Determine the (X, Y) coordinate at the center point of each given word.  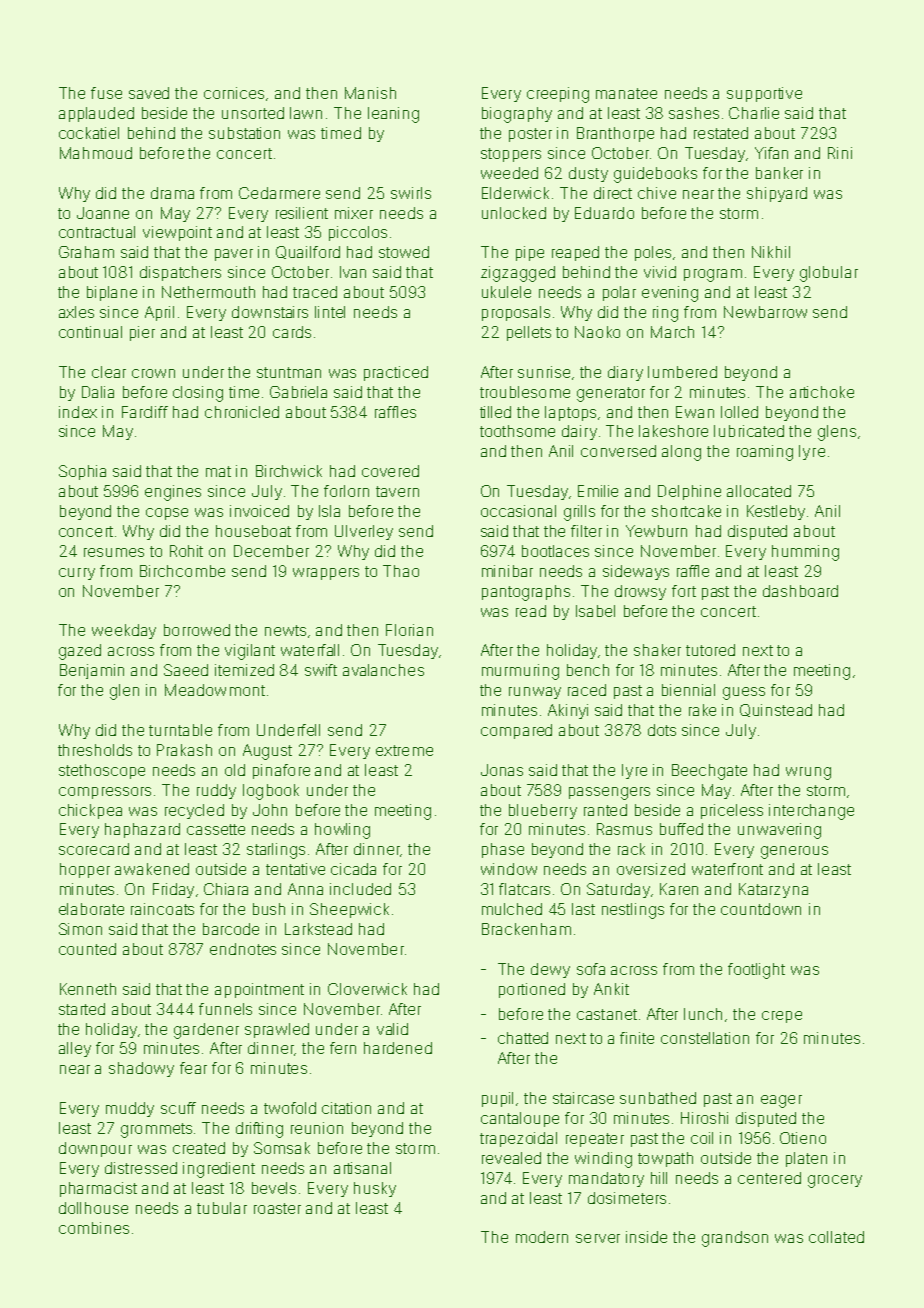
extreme (404, 750)
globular (829, 274)
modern (542, 1237)
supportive (764, 94)
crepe (782, 1017)
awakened (152, 869)
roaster (277, 1208)
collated (836, 1237)
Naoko (597, 332)
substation (244, 133)
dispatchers (180, 273)
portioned (532, 990)
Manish (370, 93)
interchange (811, 812)
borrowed (197, 630)
